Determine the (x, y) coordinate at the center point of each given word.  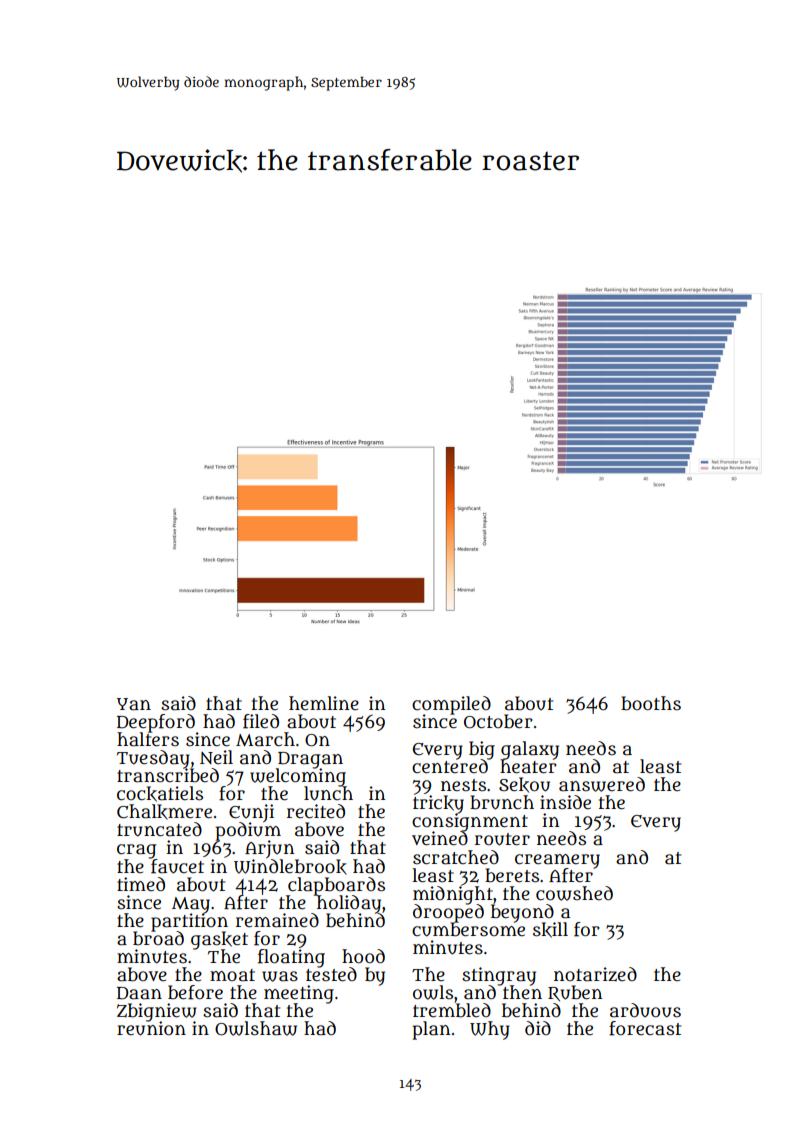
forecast (645, 1028)
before (195, 992)
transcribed (168, 775)
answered (602, 784)
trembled (452, 1010)
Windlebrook (290, 867)
